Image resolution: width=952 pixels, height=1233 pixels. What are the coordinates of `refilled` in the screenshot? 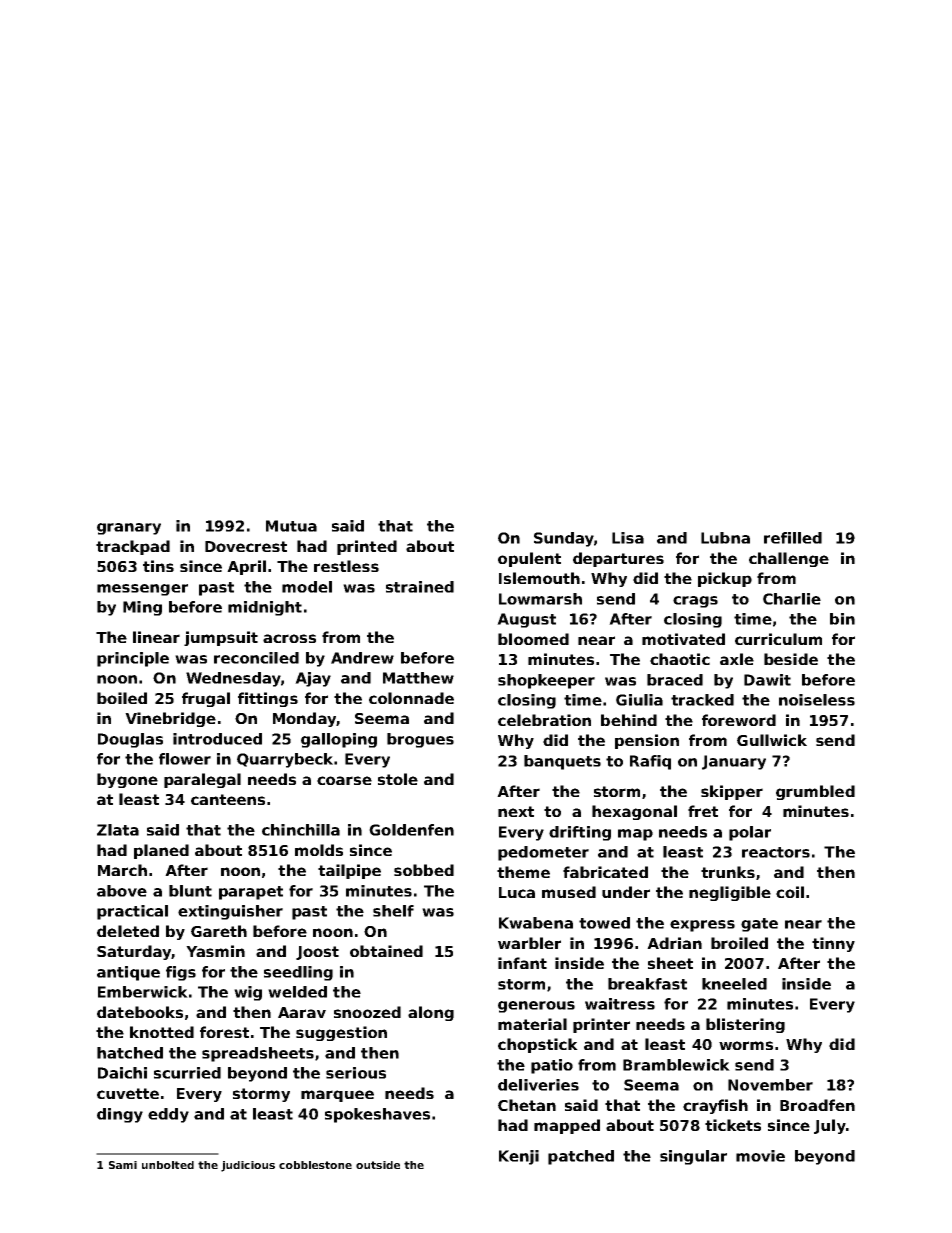 It's located at (793, 538).
